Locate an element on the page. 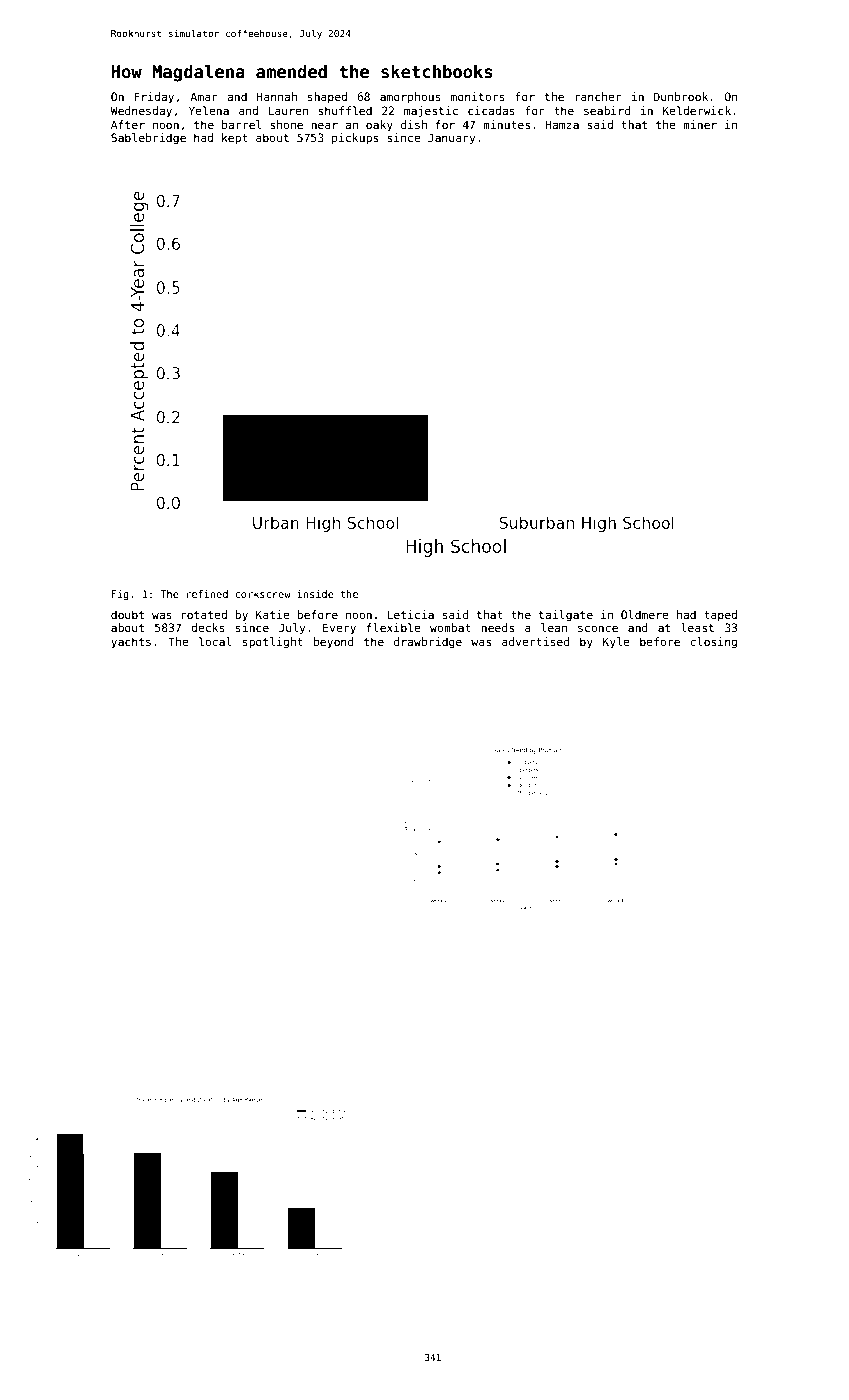  minutes is located at coordinates (506, 124).
